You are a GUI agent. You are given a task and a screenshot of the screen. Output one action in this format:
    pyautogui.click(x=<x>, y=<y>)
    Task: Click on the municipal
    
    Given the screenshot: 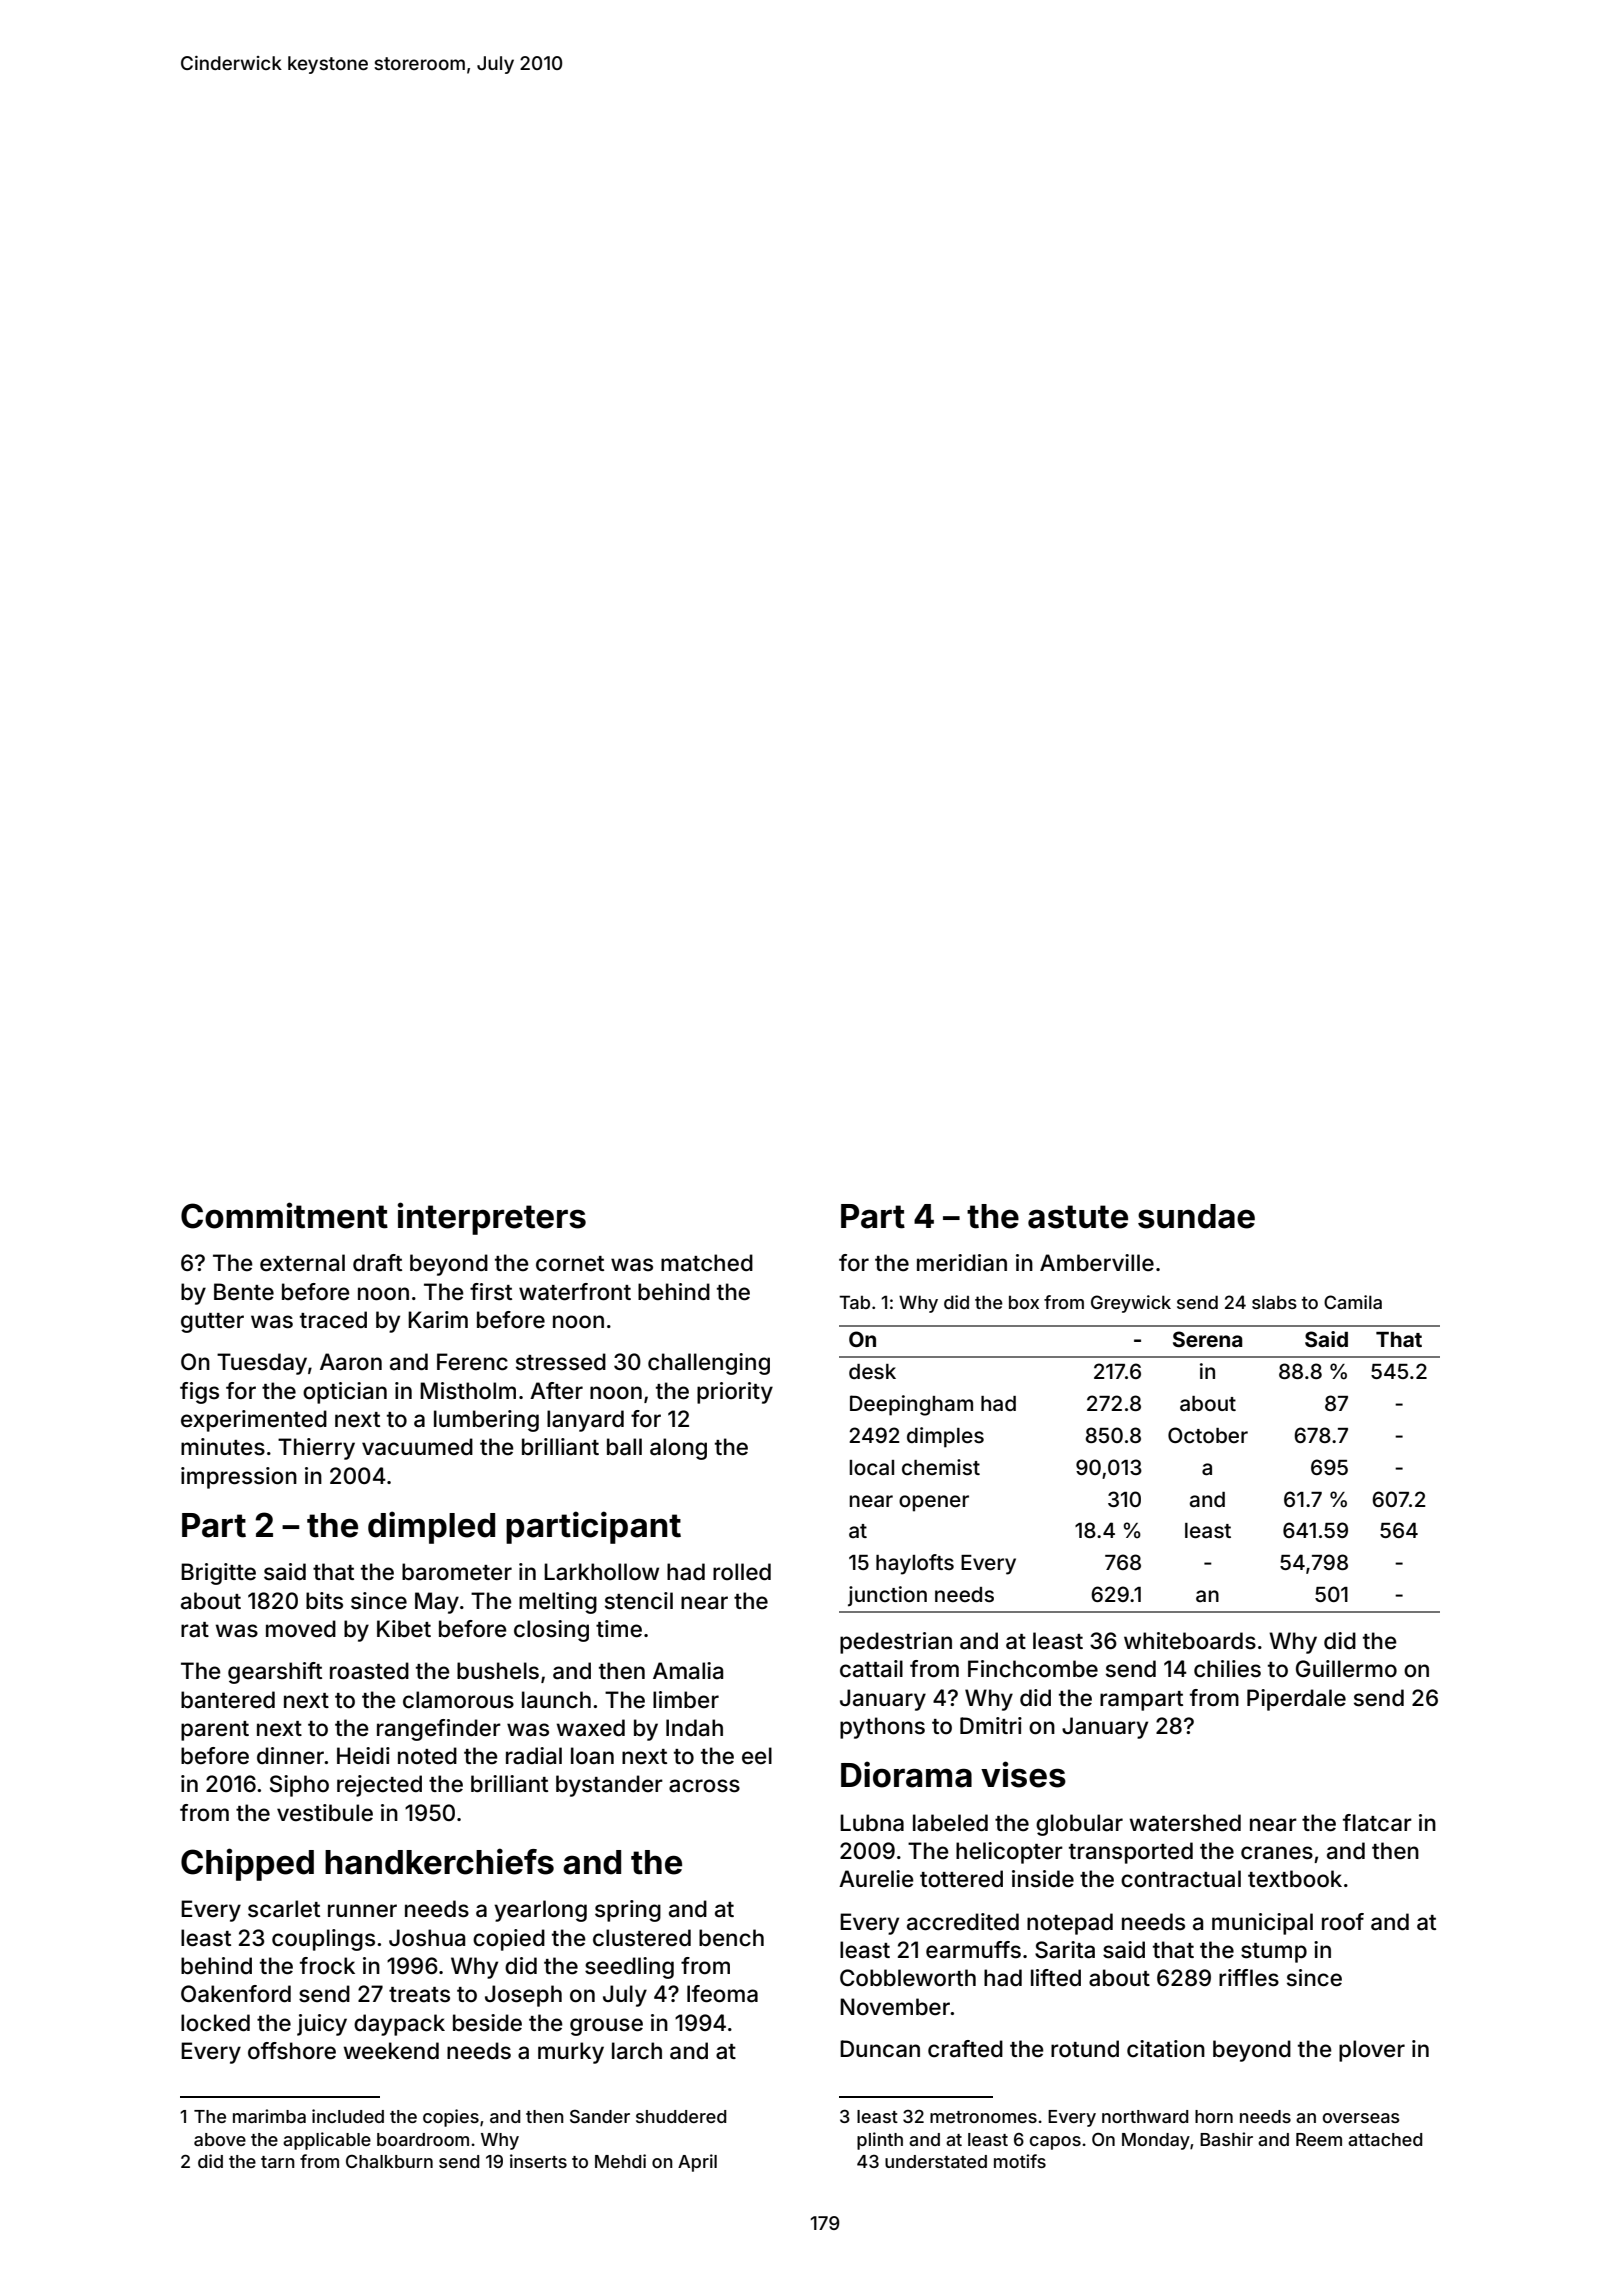 What is the action you would take?
    pyautogui.click(x=1262, y=1924)
